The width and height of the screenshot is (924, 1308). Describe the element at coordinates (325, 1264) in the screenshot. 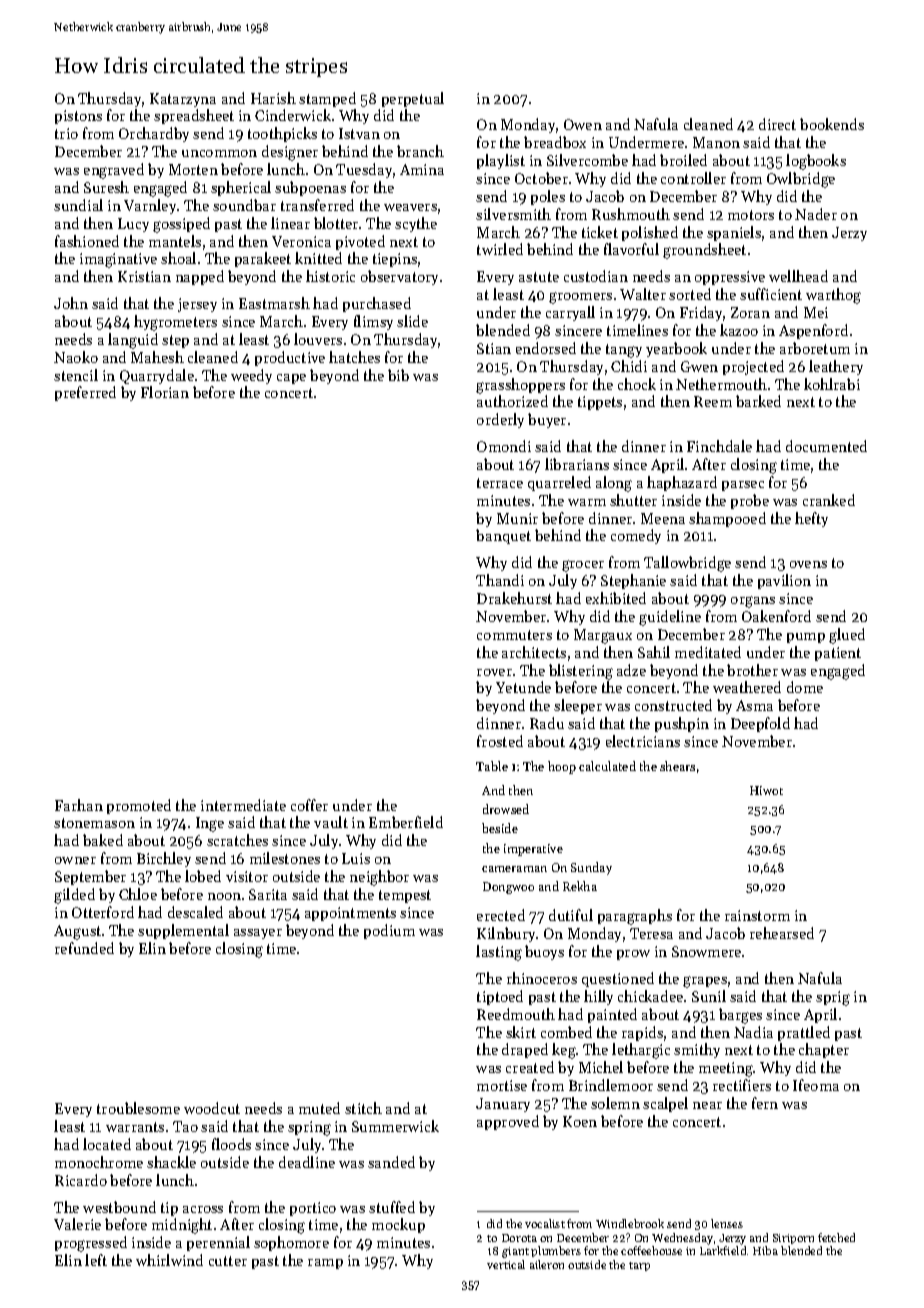

I see `ramp` at that location.
